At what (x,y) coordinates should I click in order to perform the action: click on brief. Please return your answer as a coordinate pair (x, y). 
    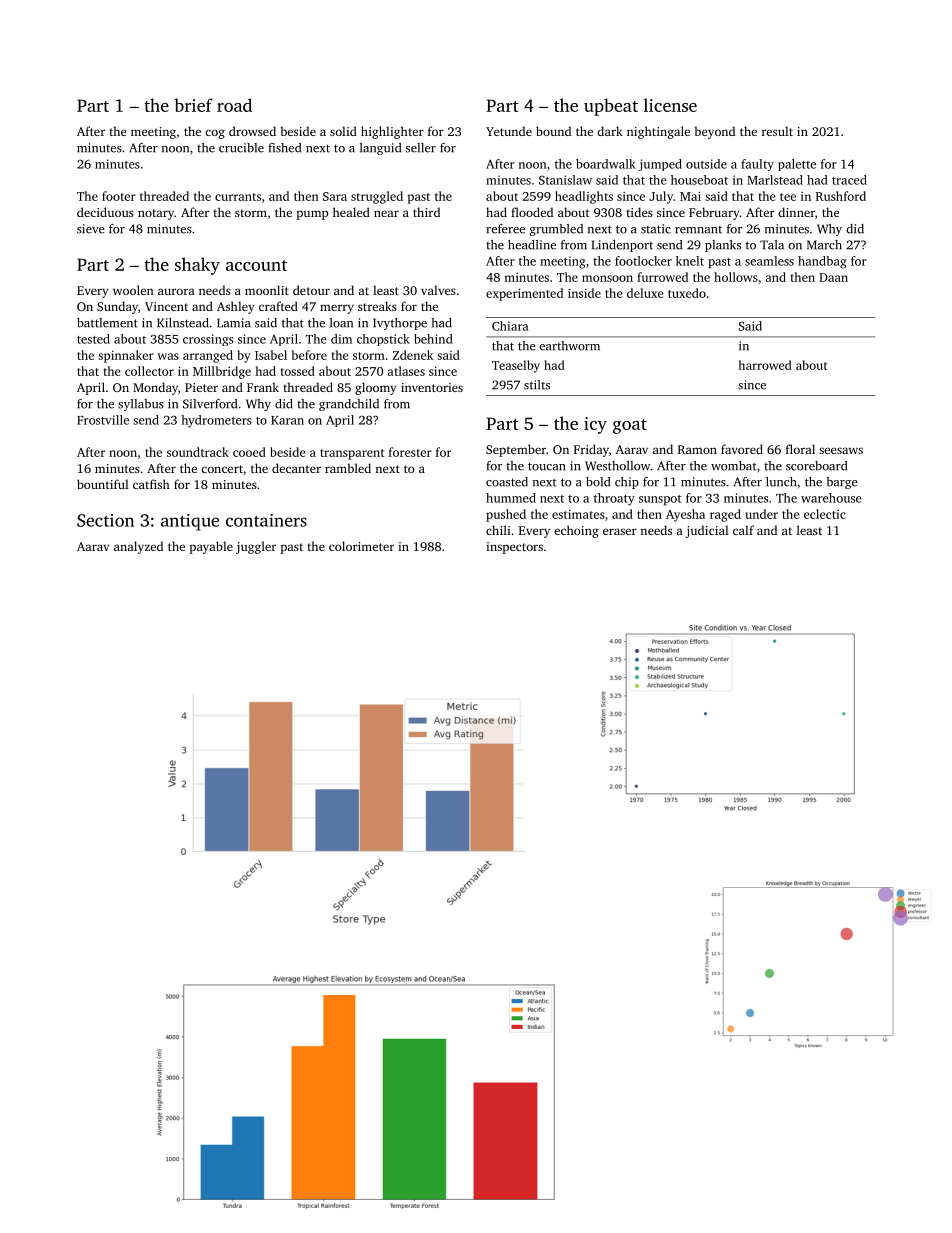
    Looking at the image, I should click on (193, 105).
